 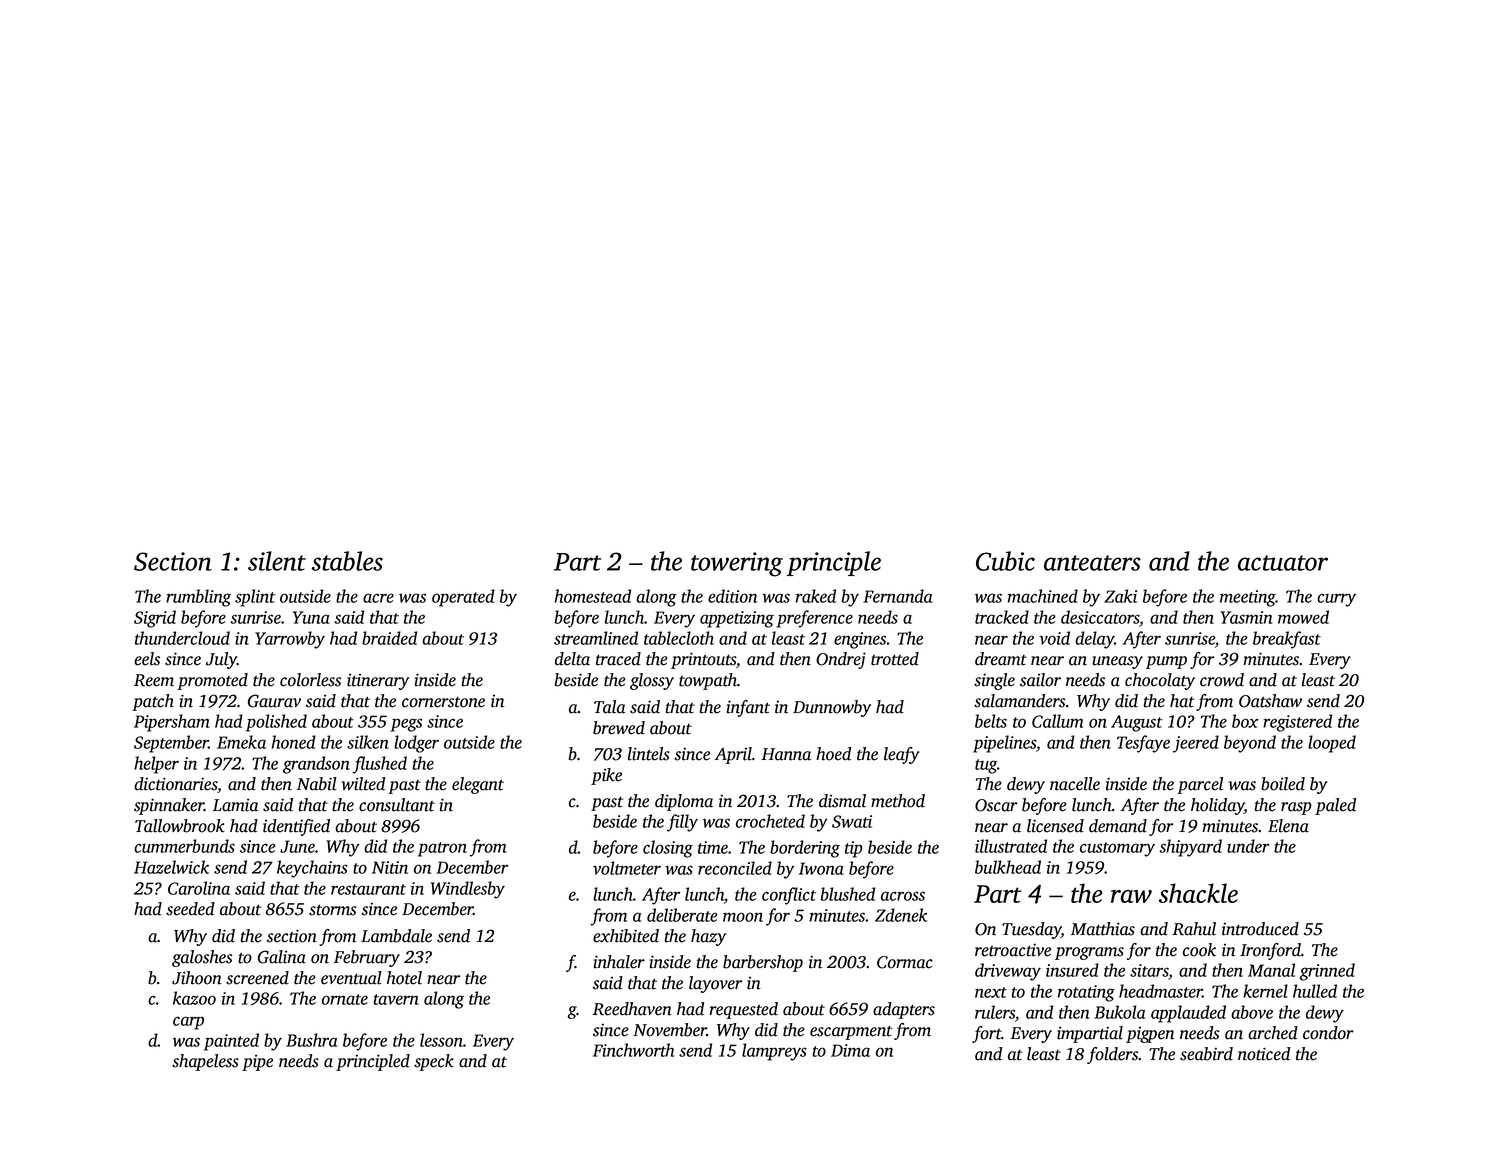 What do you see at coordinates (805, 849) in the screenshot?
I see `bordering` at bounding box center [805, 849].
